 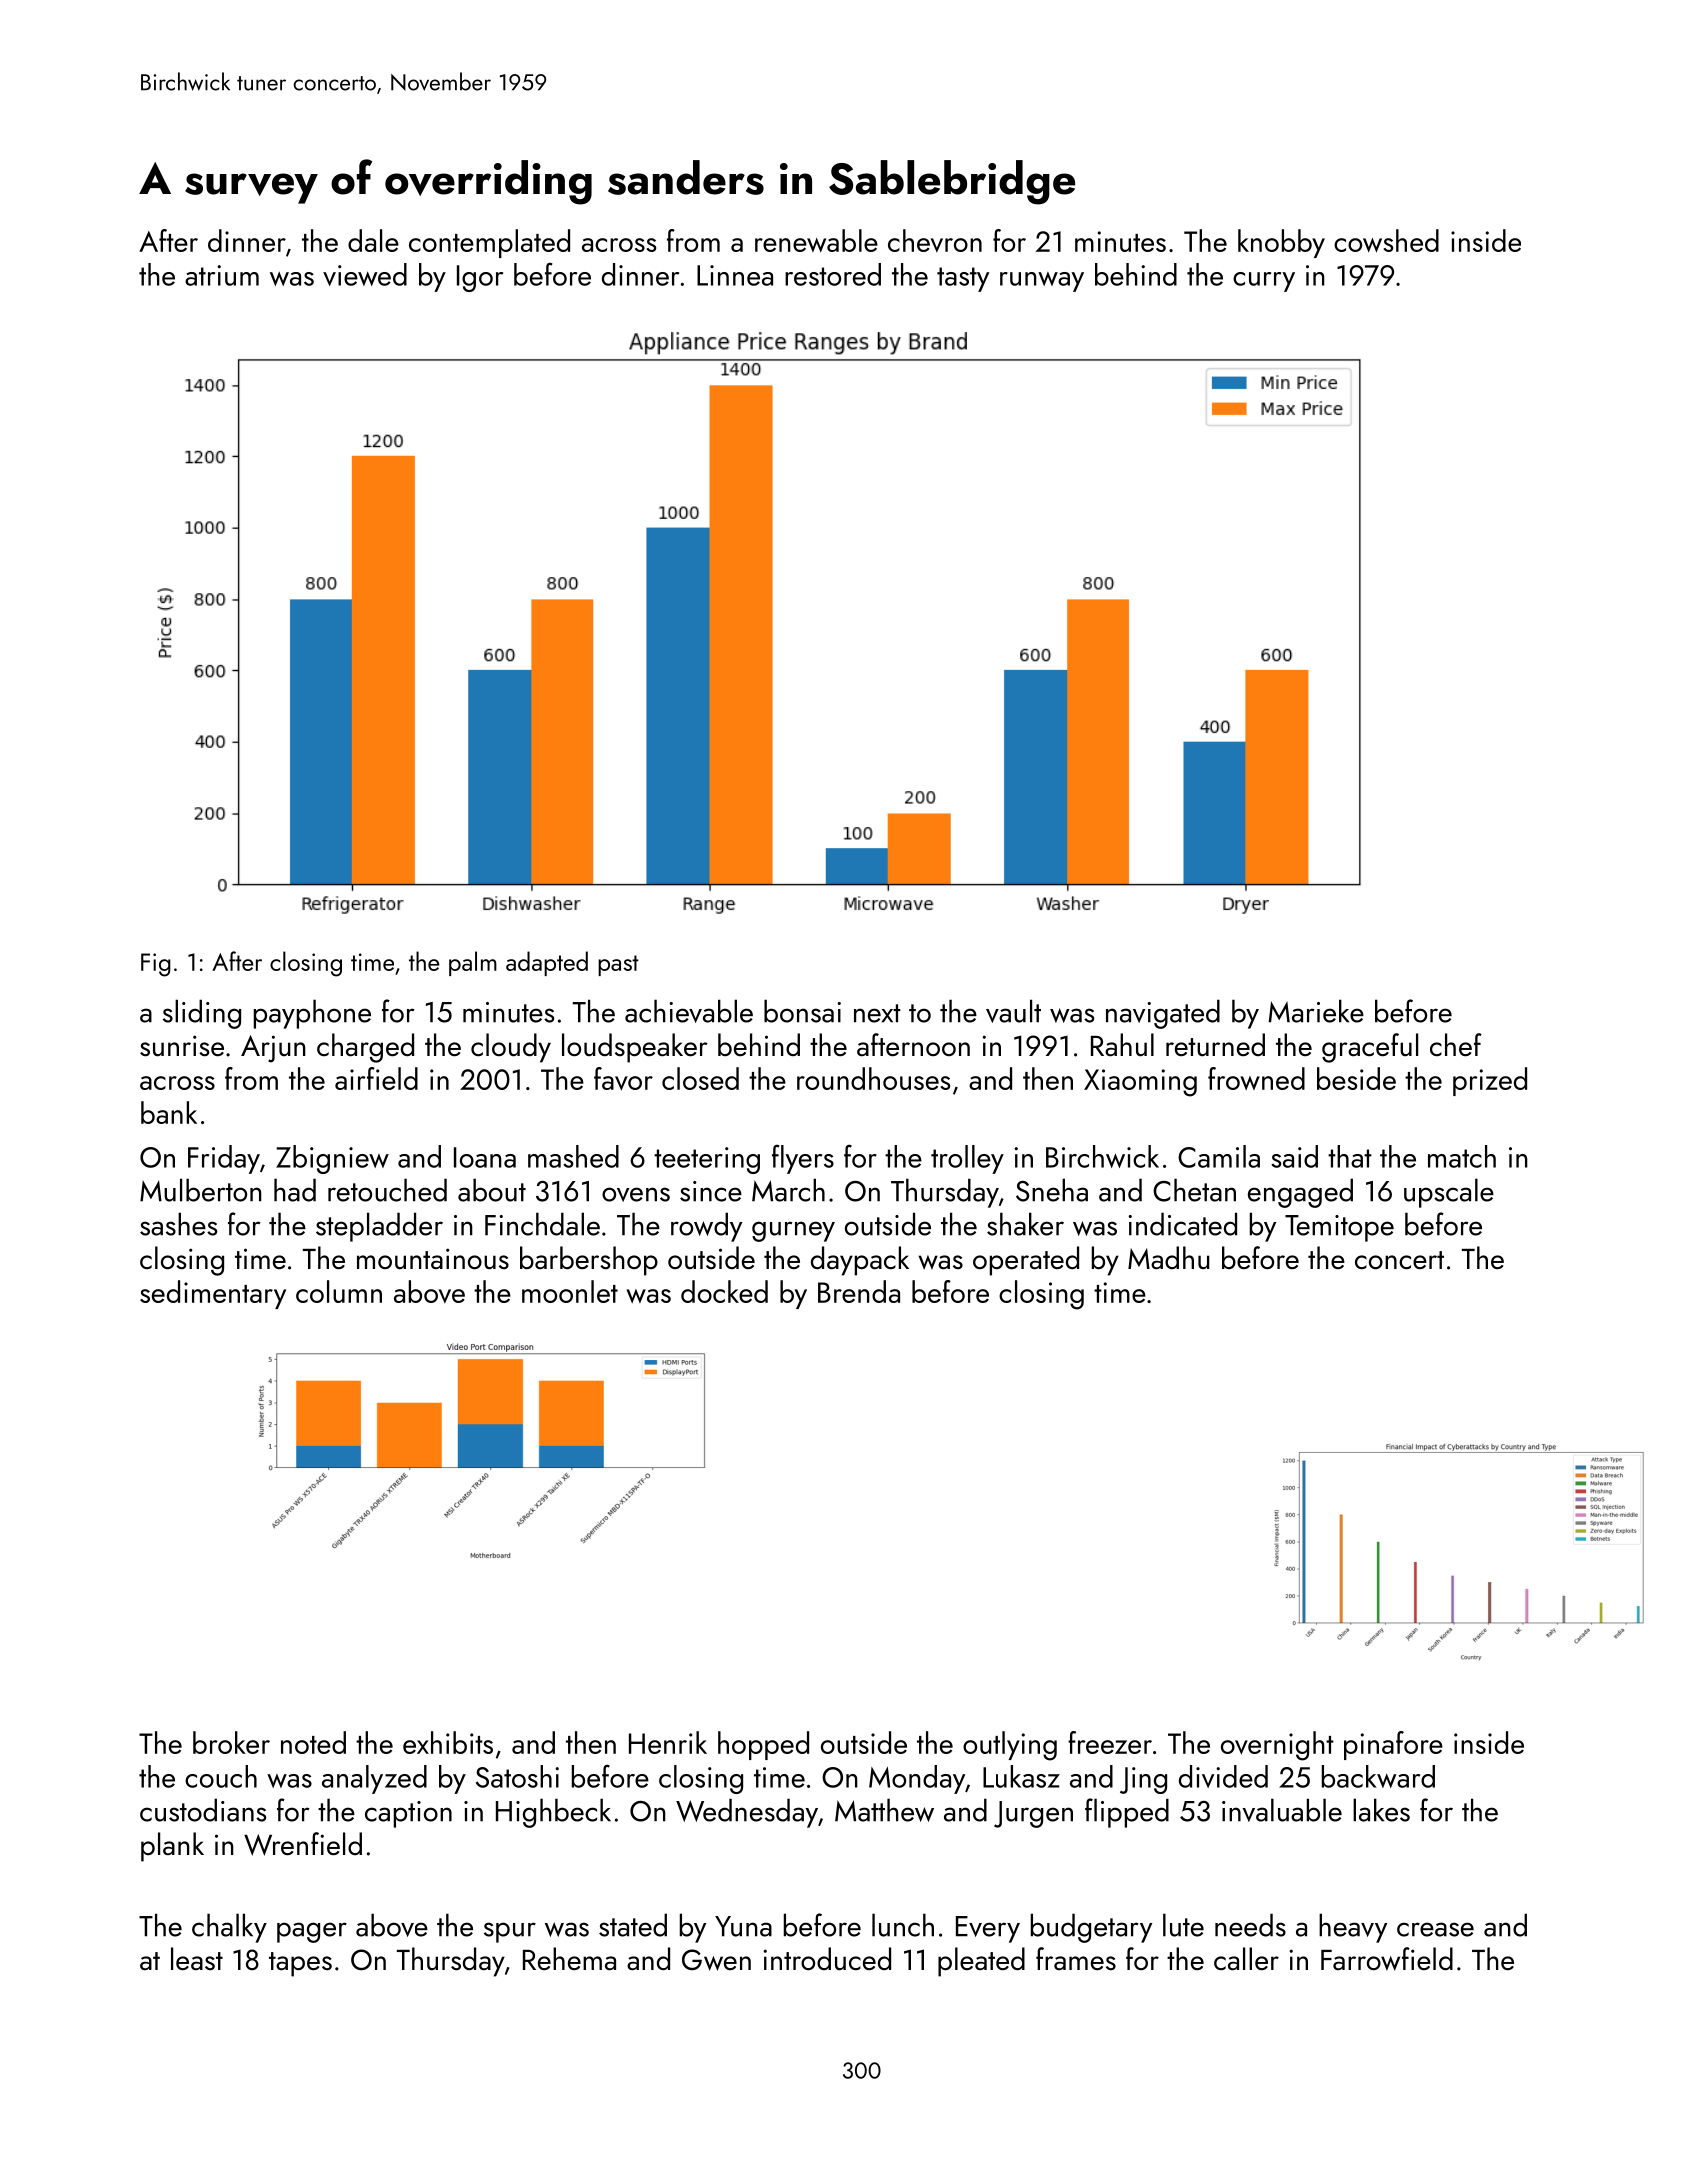 What do you see at coordinates (735, 275) in the image?
I see `Linnea` at bounding box center [735, 275].
